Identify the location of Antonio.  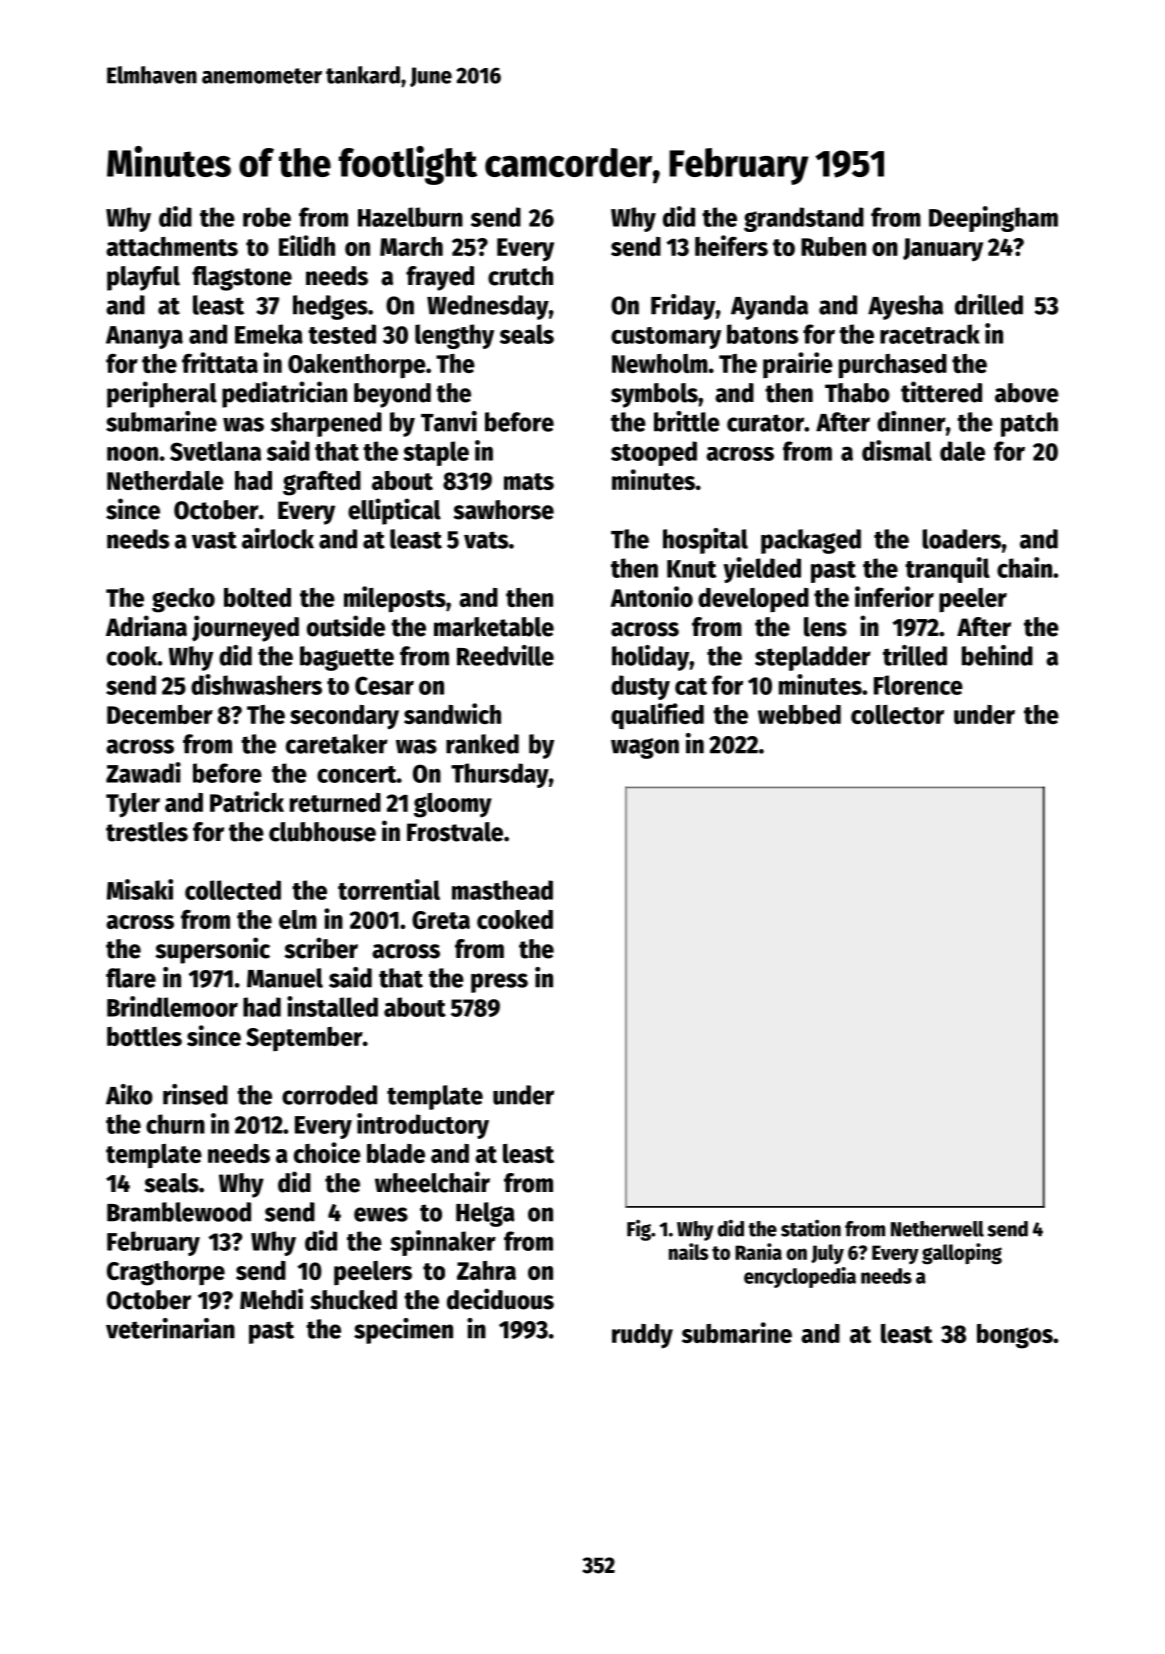
(652, 596).
